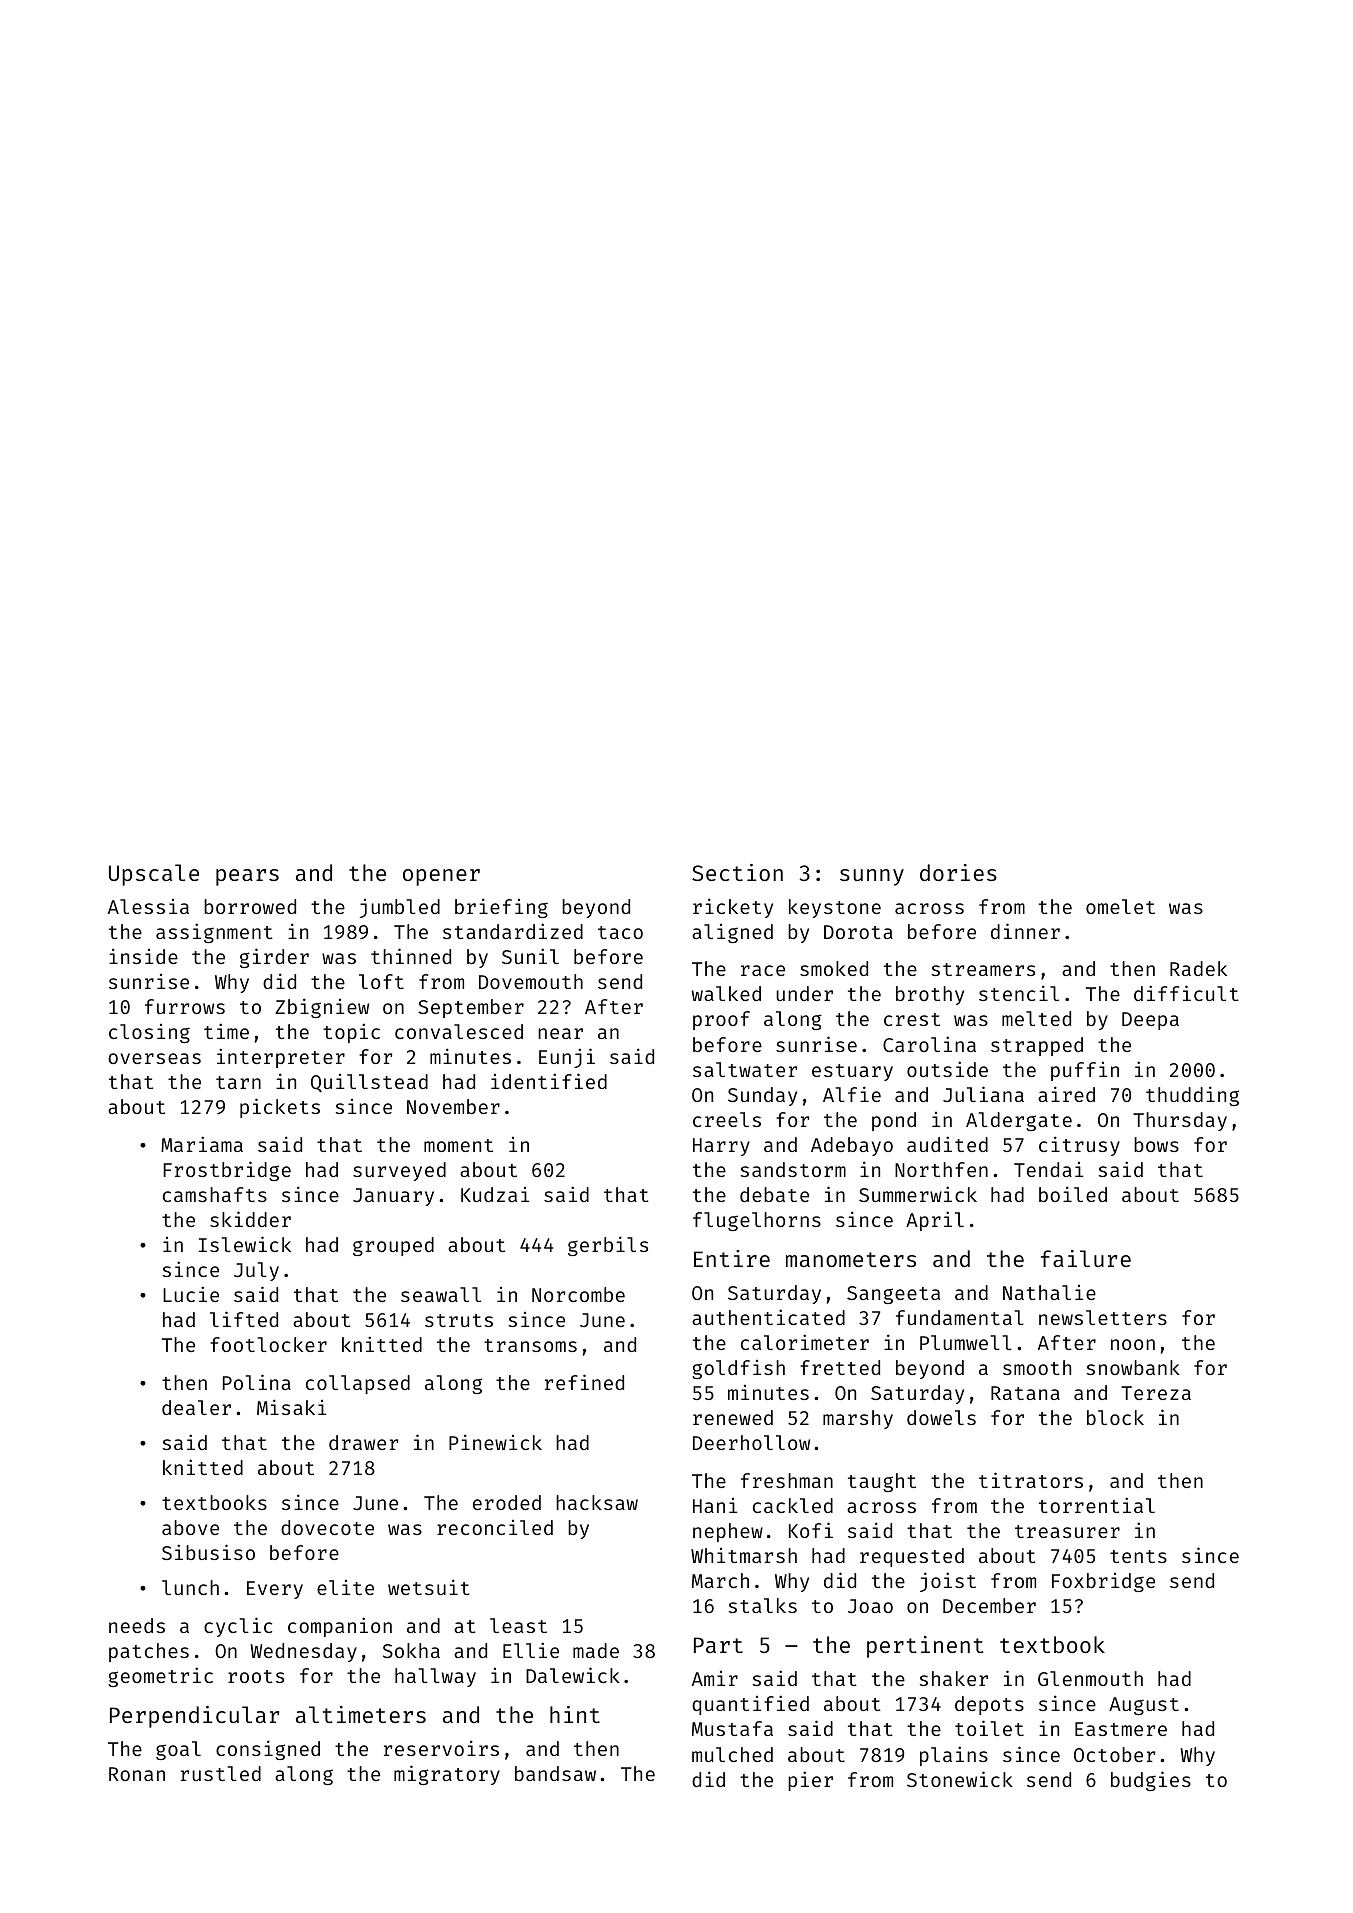  What do you see at coordinates (1133, 1344) in the page?
I see `noon` at bounding box center [1133, 1344].
